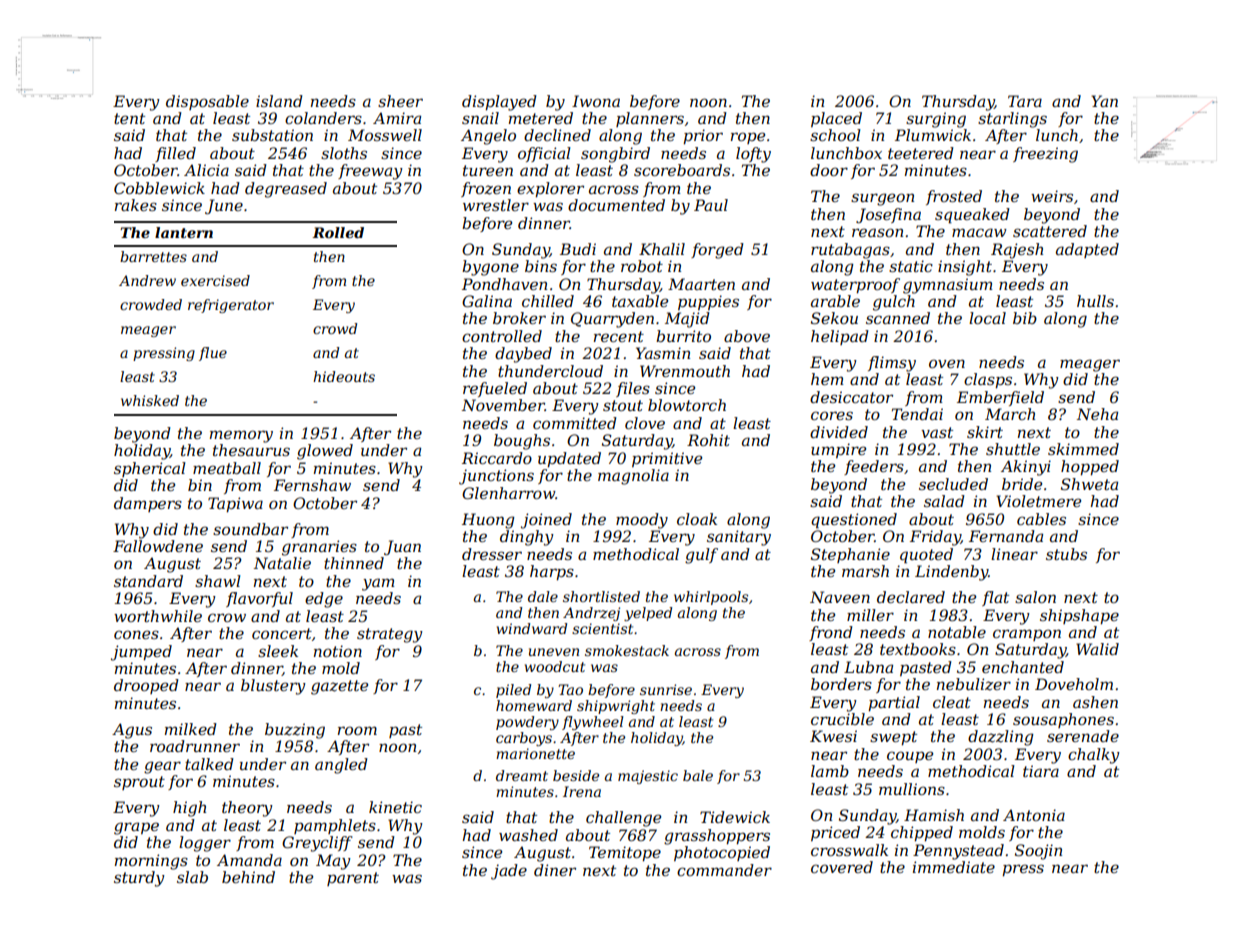  What do you see at coordinates (175, 154) in the screenshot?
I see `filled` at bounding box center [175, 154].
